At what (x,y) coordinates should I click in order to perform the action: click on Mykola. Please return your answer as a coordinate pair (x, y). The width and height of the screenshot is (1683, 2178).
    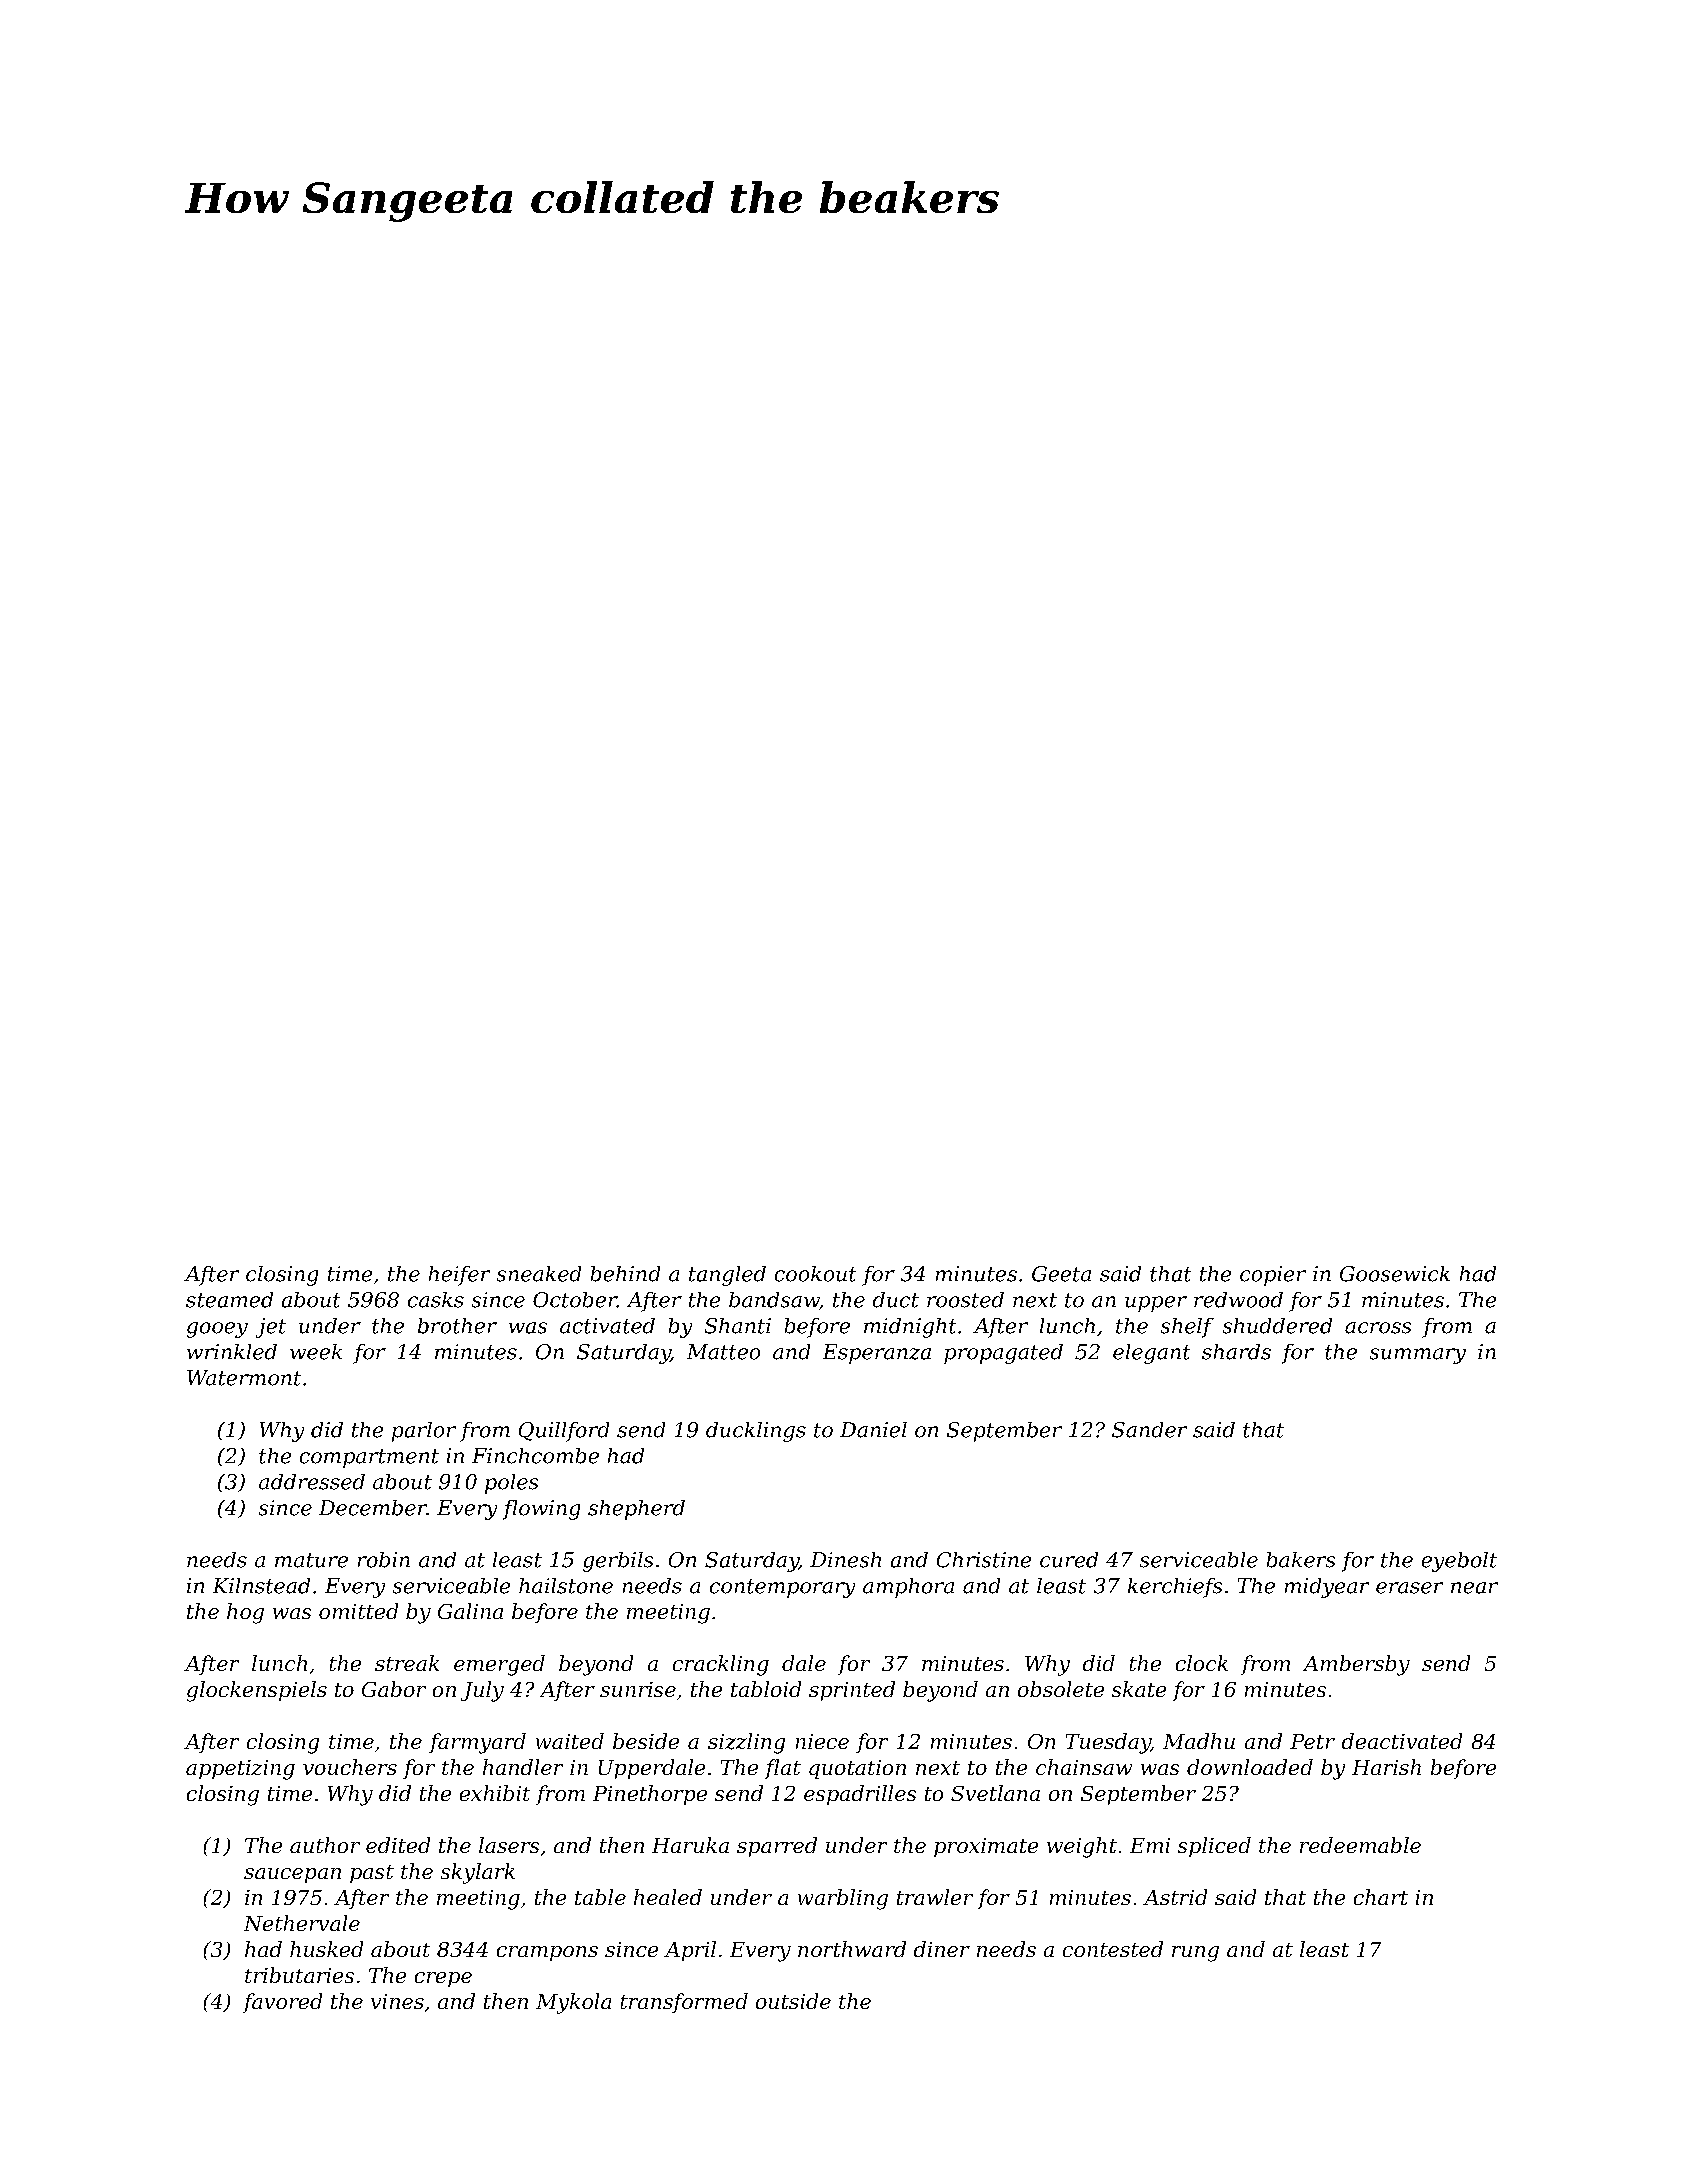
    Looking at the image, I should click on (573, 2003).
